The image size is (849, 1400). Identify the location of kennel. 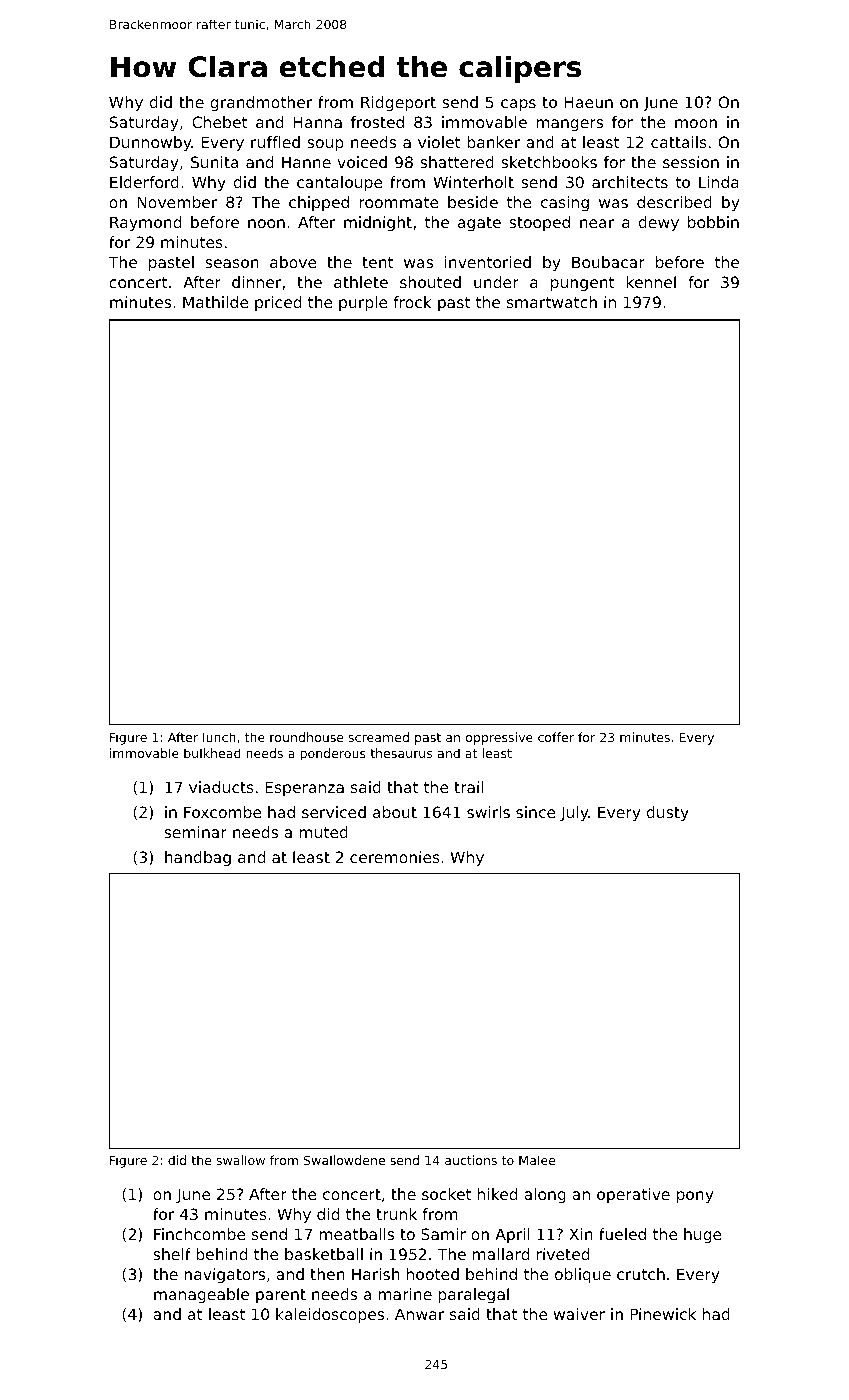
(651, 282).
